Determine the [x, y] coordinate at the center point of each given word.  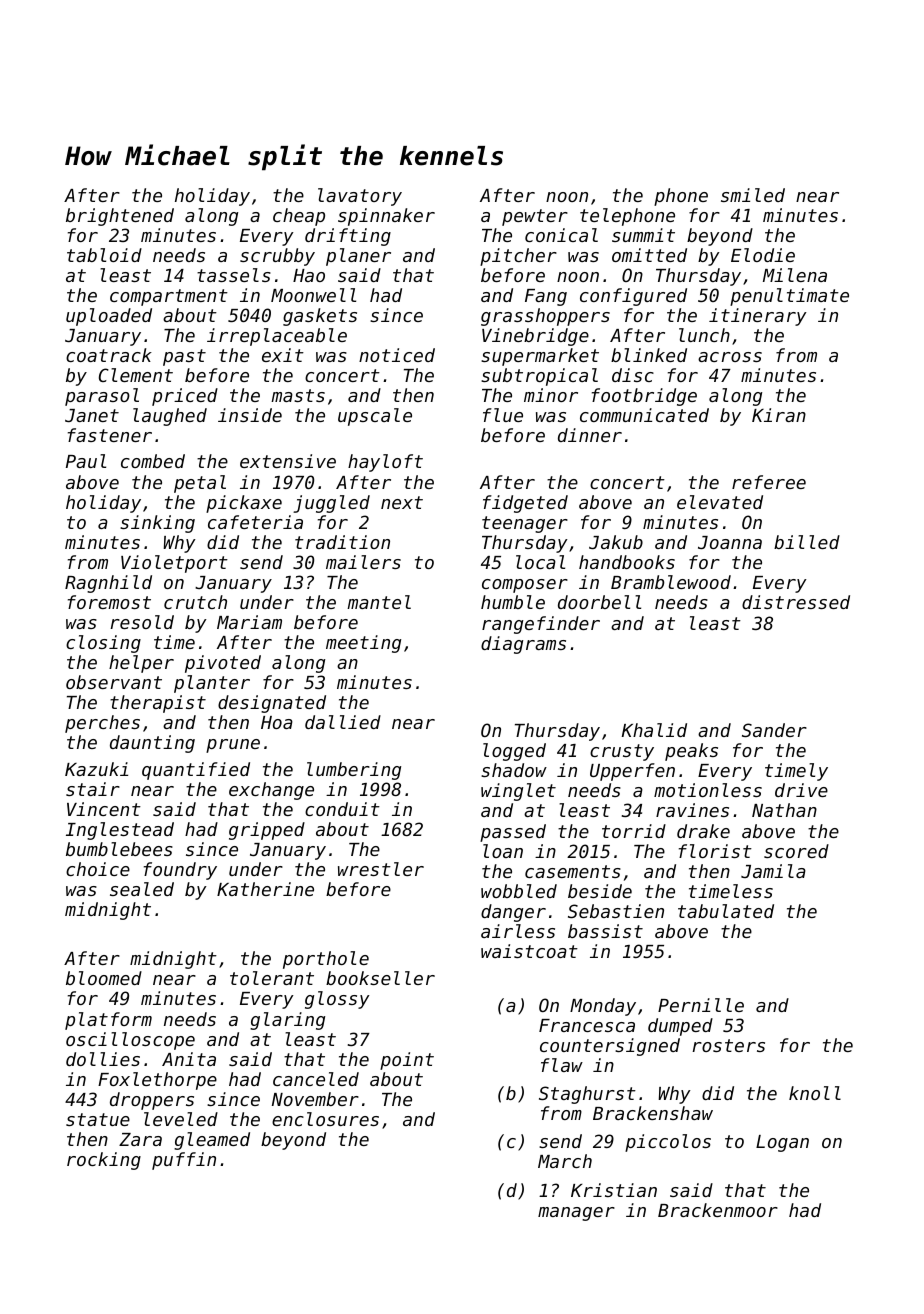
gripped [267, 831]
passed [513, 833]
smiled [753, 195]
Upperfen [632, 772]
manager [576, 1214]
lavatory [360, 197]
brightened [120, 217]
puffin [184, 1161]
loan [503, 851]
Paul [86, 461]
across [730, 357]
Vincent [104, 809]
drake [703, 831]
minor [551, 395]
